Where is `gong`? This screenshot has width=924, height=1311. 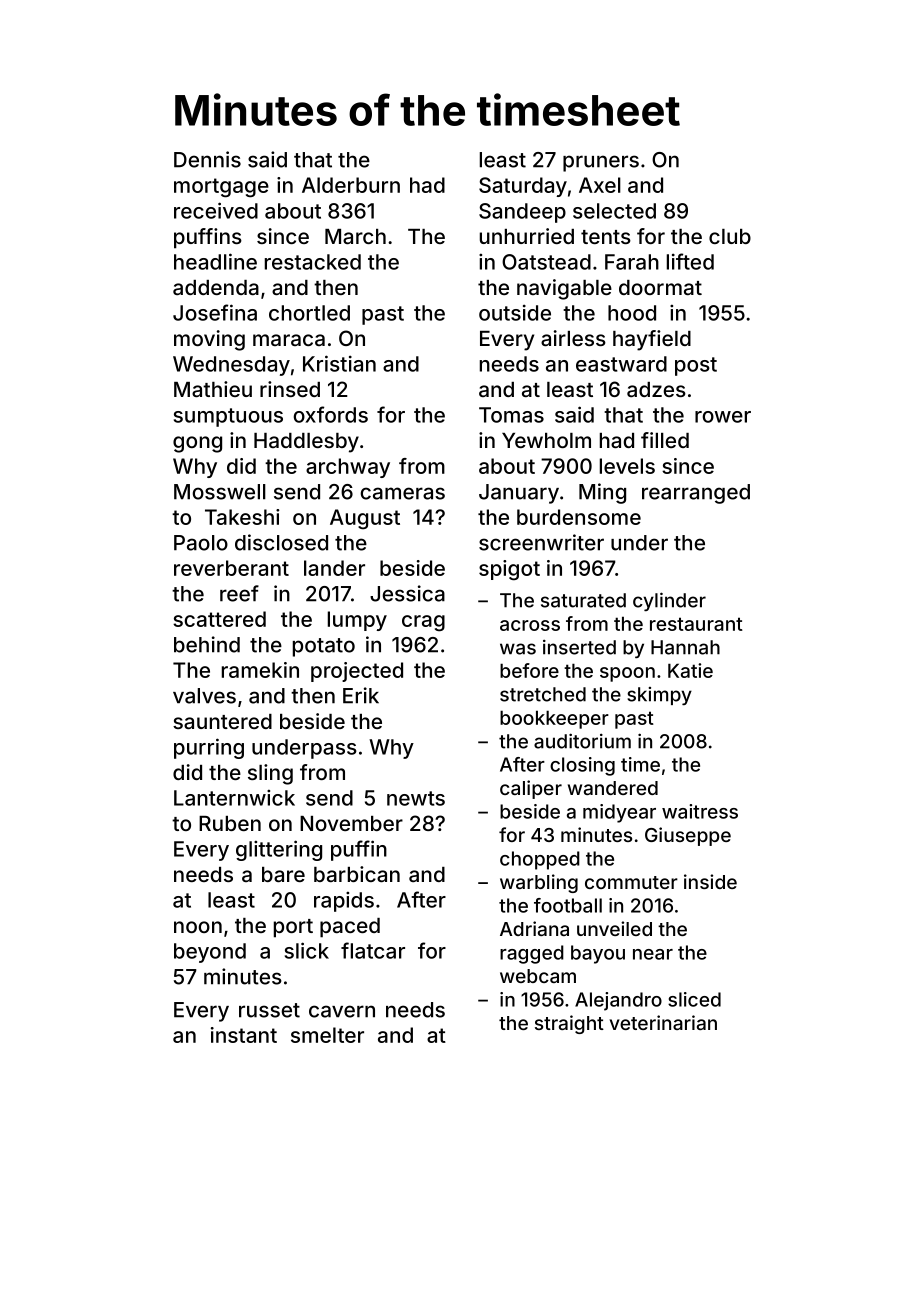 gong is located at coordinates (197, 444).
